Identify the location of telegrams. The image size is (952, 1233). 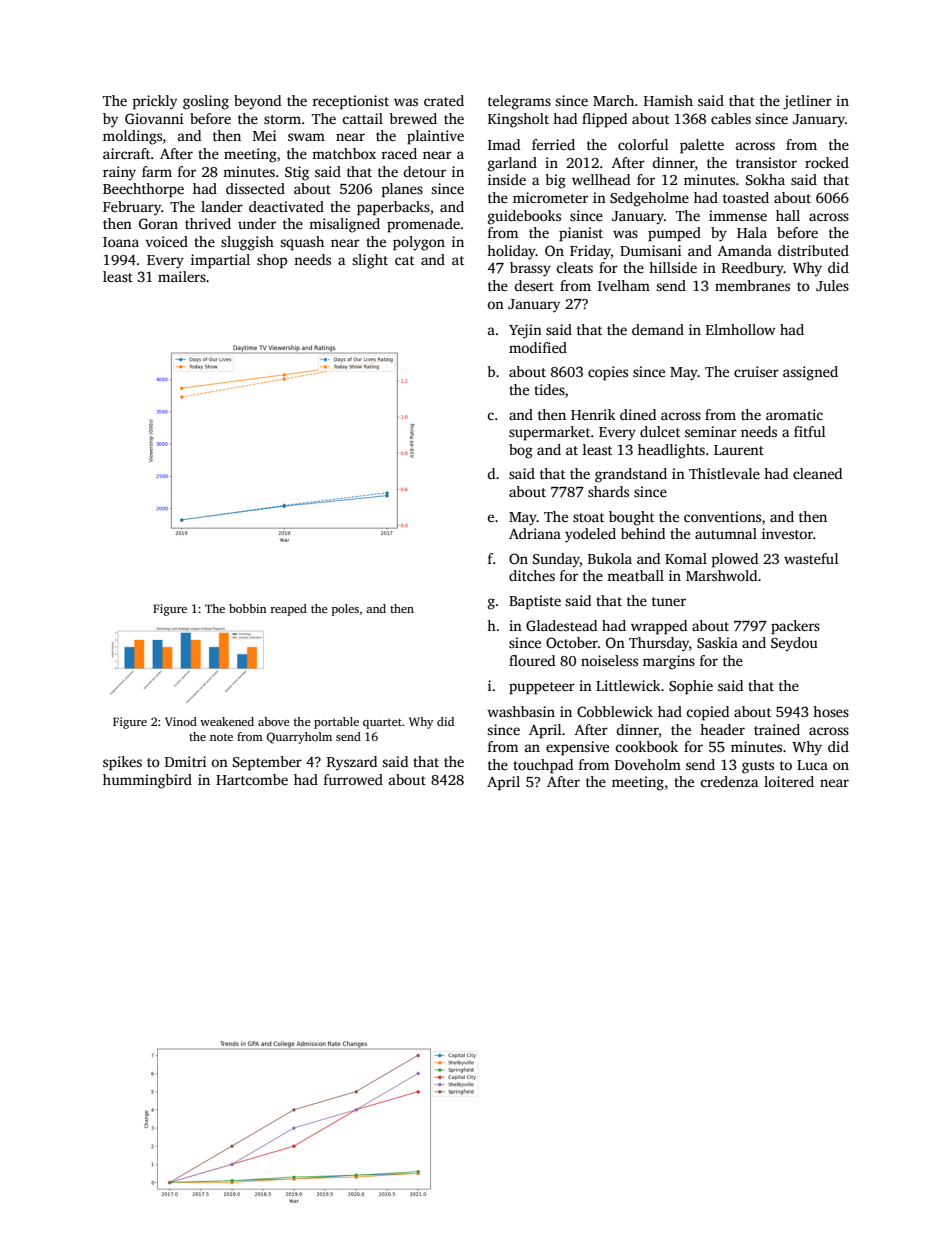
(519, 102).
